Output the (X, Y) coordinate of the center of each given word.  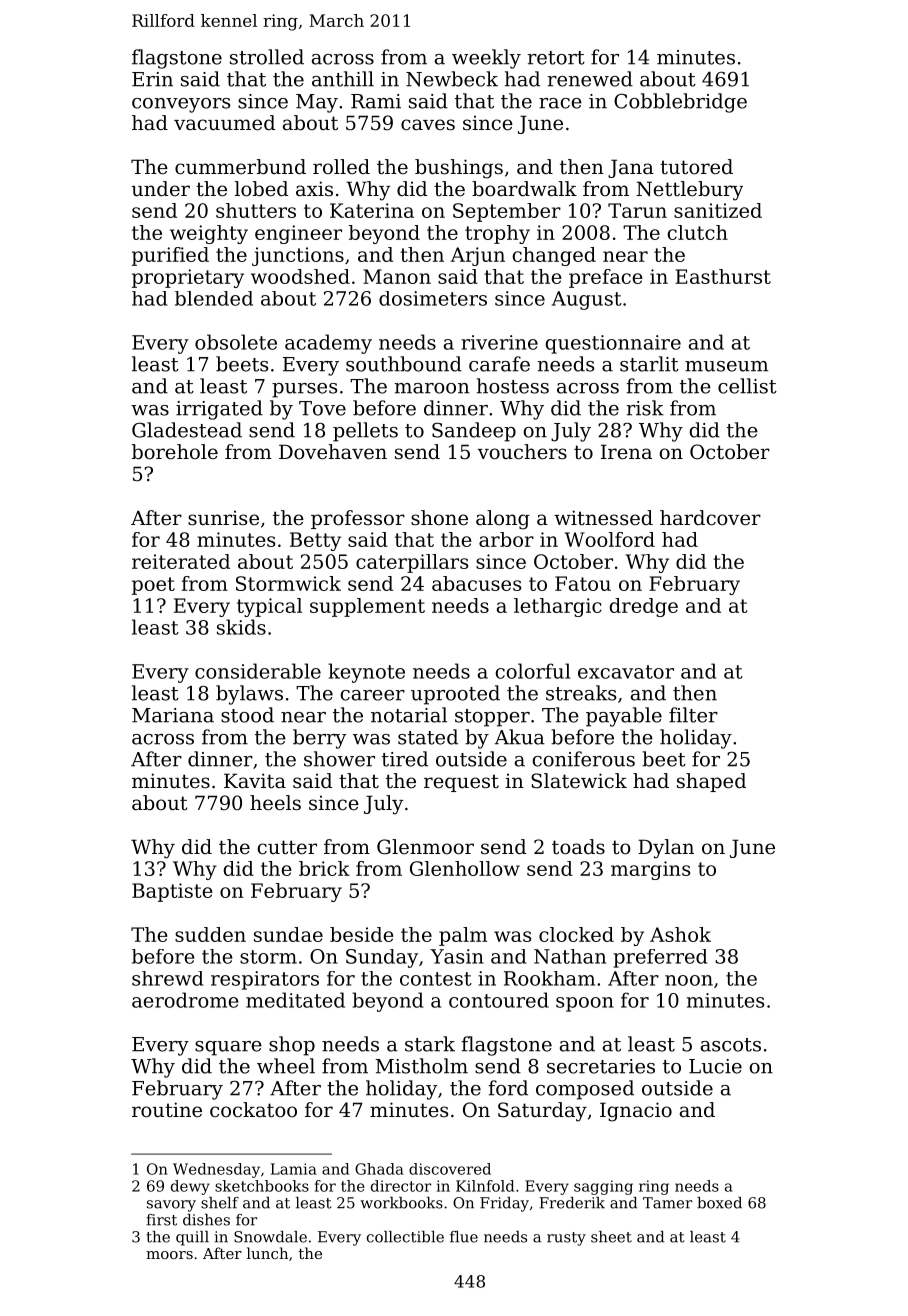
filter (693, 715)
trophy (497, 234)
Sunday (382, 958)
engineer (298, 234)
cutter (287, 847)
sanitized (718, 210)
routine (167, 1110)
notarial (409, 715)
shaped (711, 782)
